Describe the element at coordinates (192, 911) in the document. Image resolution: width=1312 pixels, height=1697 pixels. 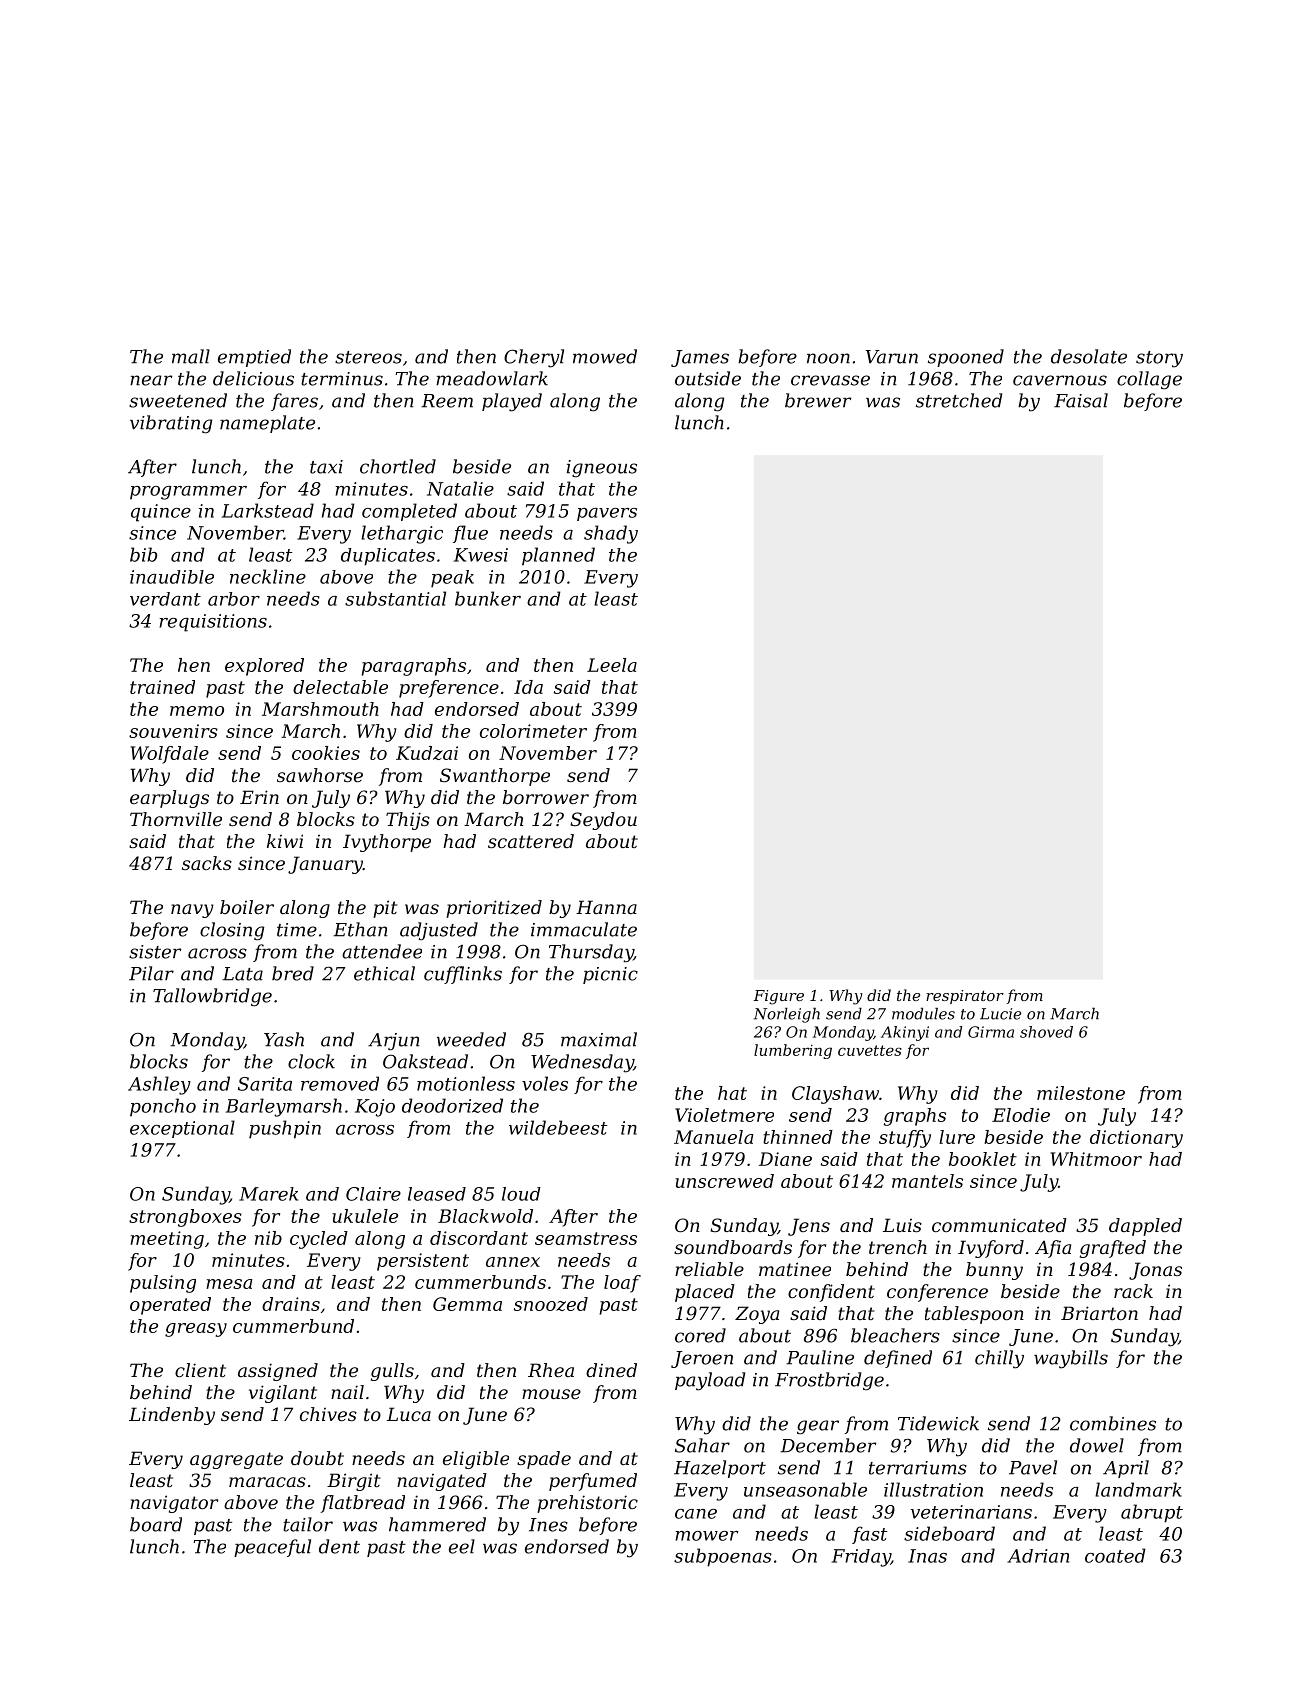
I see `navy` at that location.
